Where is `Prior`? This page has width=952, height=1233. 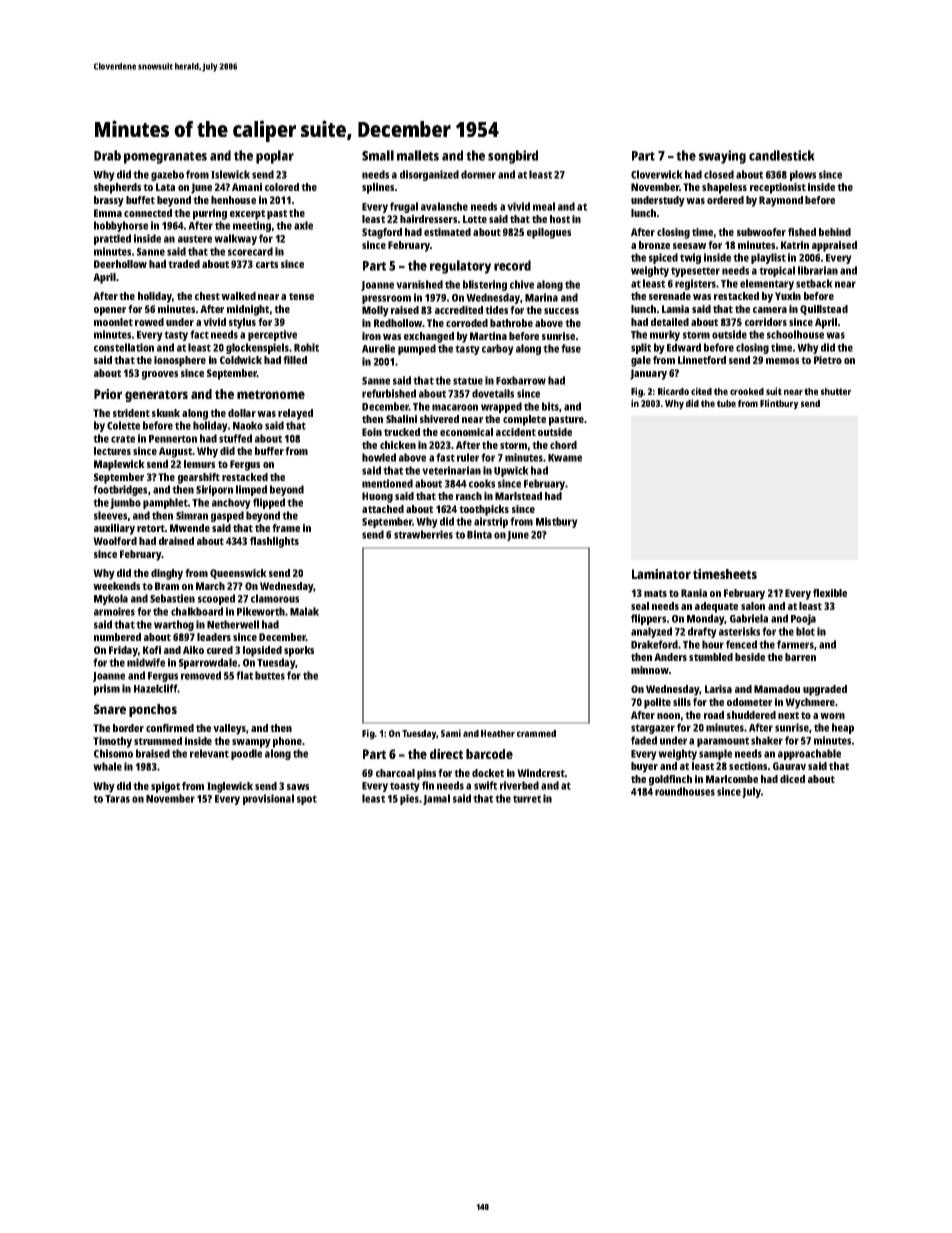
Prior is located at coordinates (108, 394).
